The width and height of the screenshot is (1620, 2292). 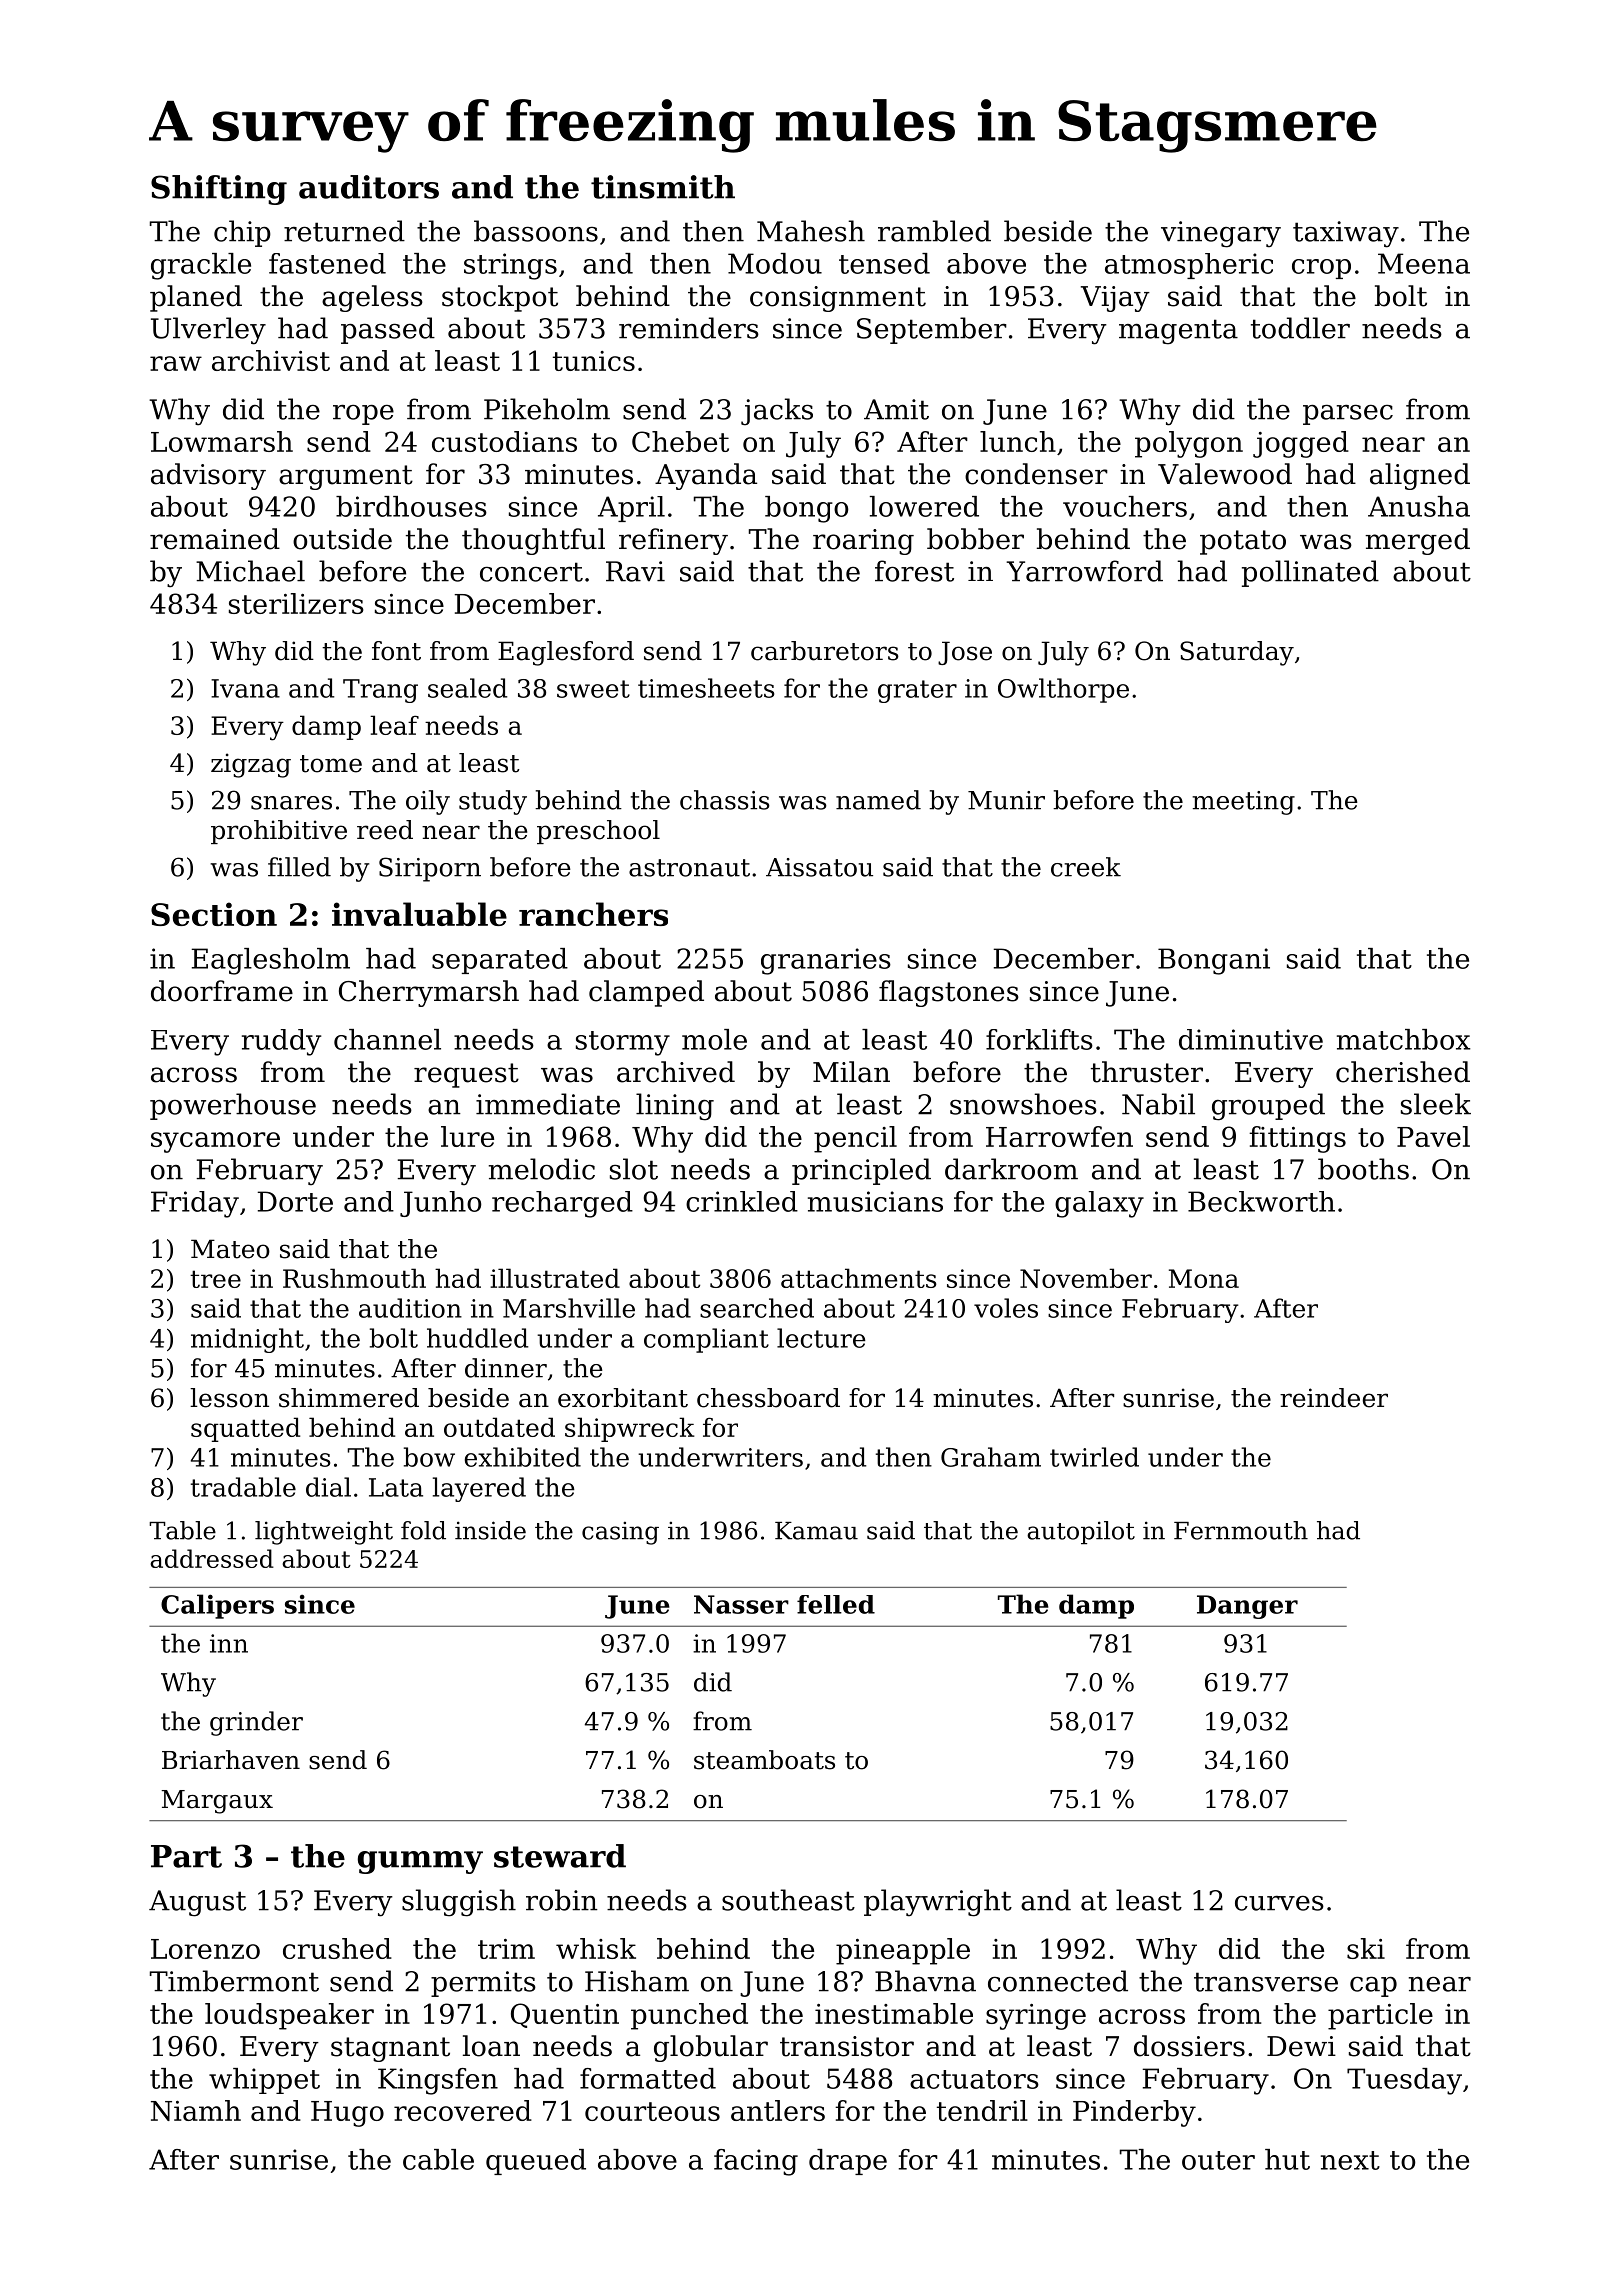 What do you see at coordinates (875, 1201) in the screenshot?
I see `musicians` at bounding box center [875, 1201].
